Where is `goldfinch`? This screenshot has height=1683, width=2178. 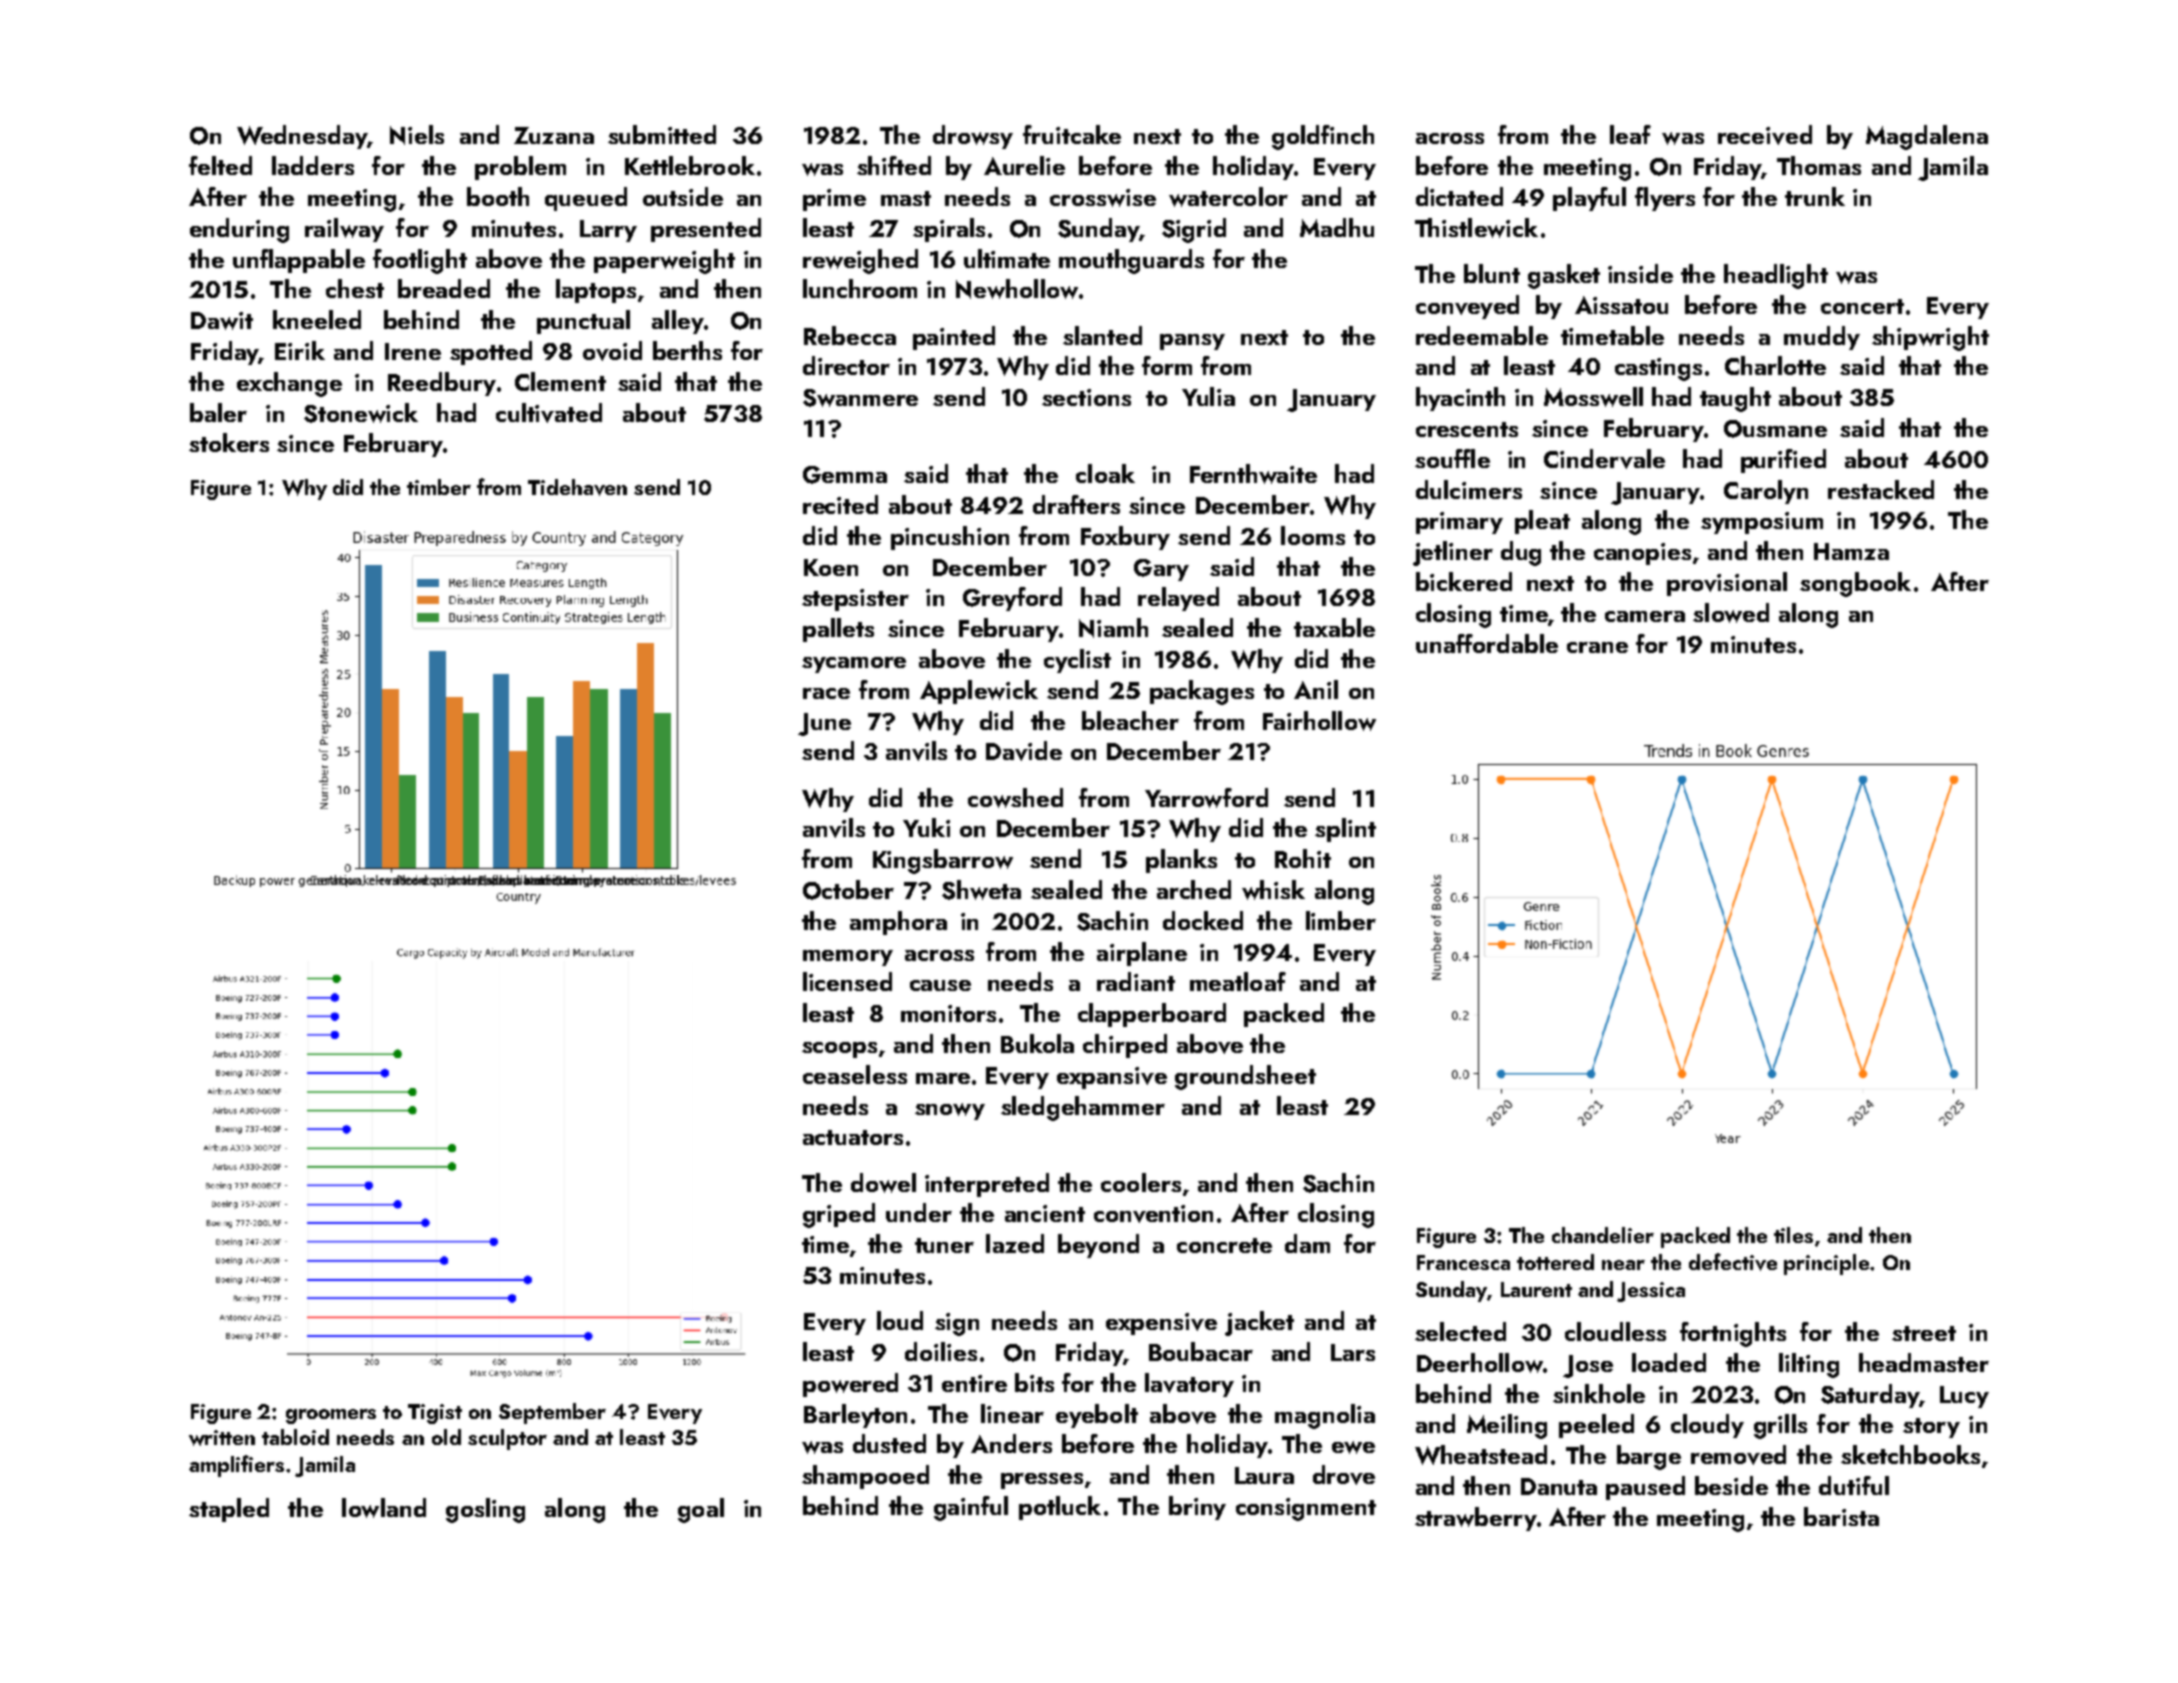 goldfinch is located at coordinates (1323, 137).
